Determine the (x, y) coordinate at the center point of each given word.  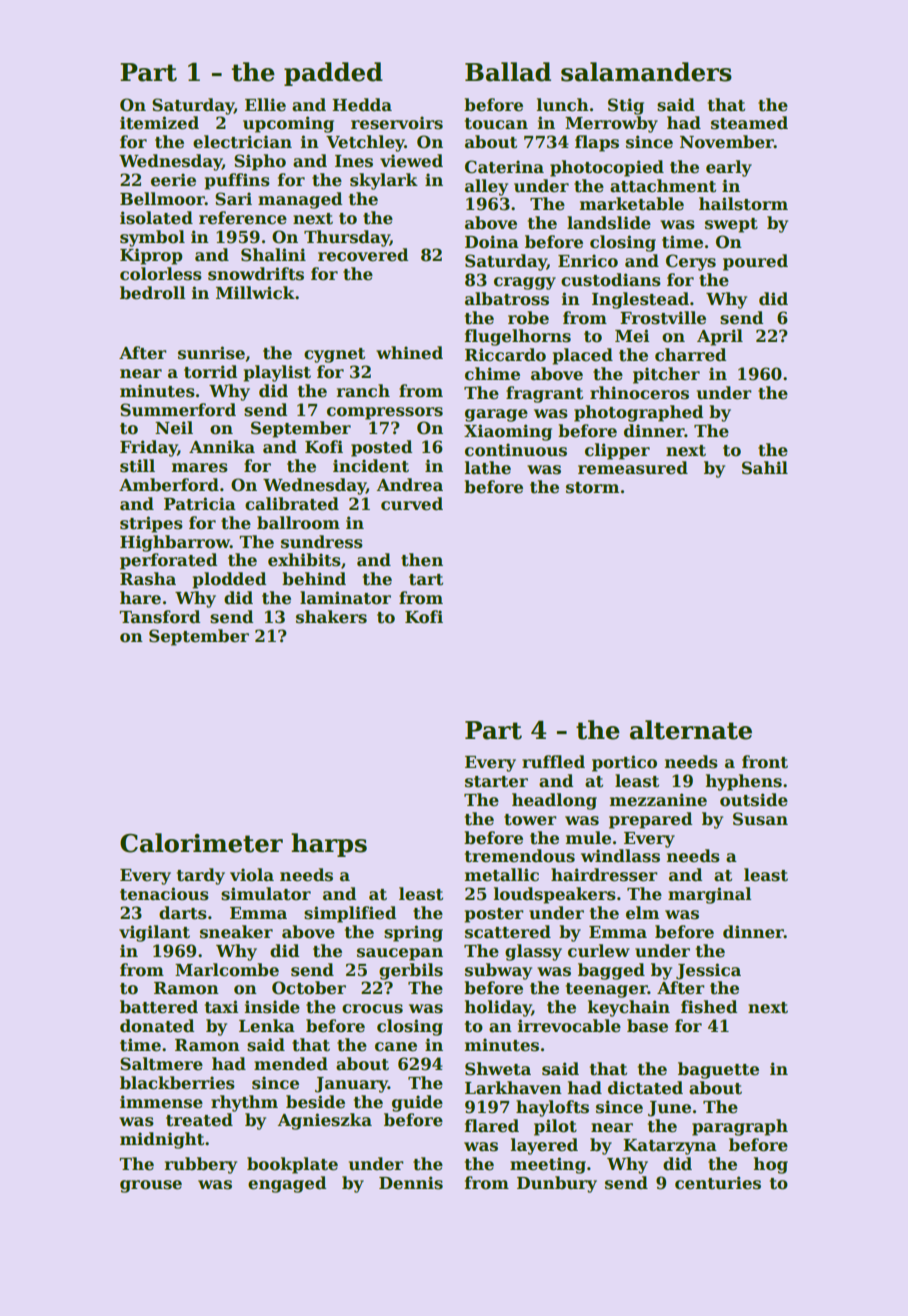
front (765, 762)
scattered (508, 932)
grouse (151, 1186)
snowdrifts (256, 274)
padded (333, 74)
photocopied (607, 168)
